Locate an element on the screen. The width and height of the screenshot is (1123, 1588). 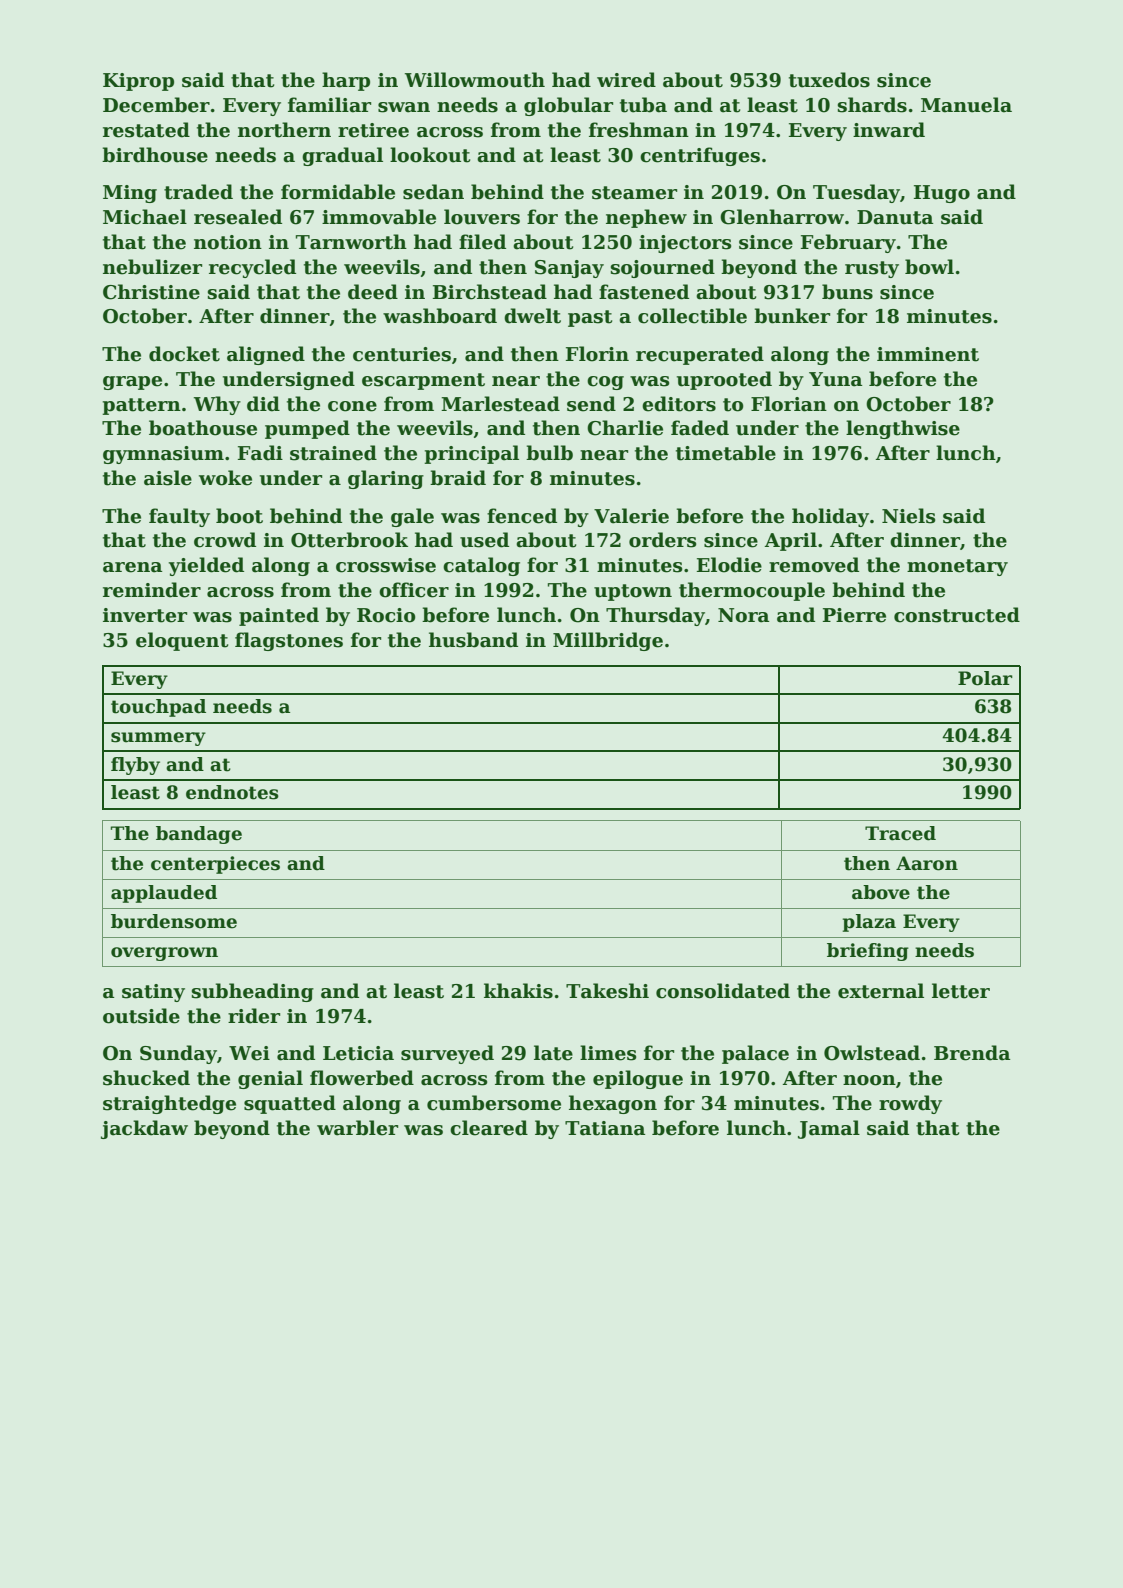
lengthwise is located at coordinates (903, 429).
